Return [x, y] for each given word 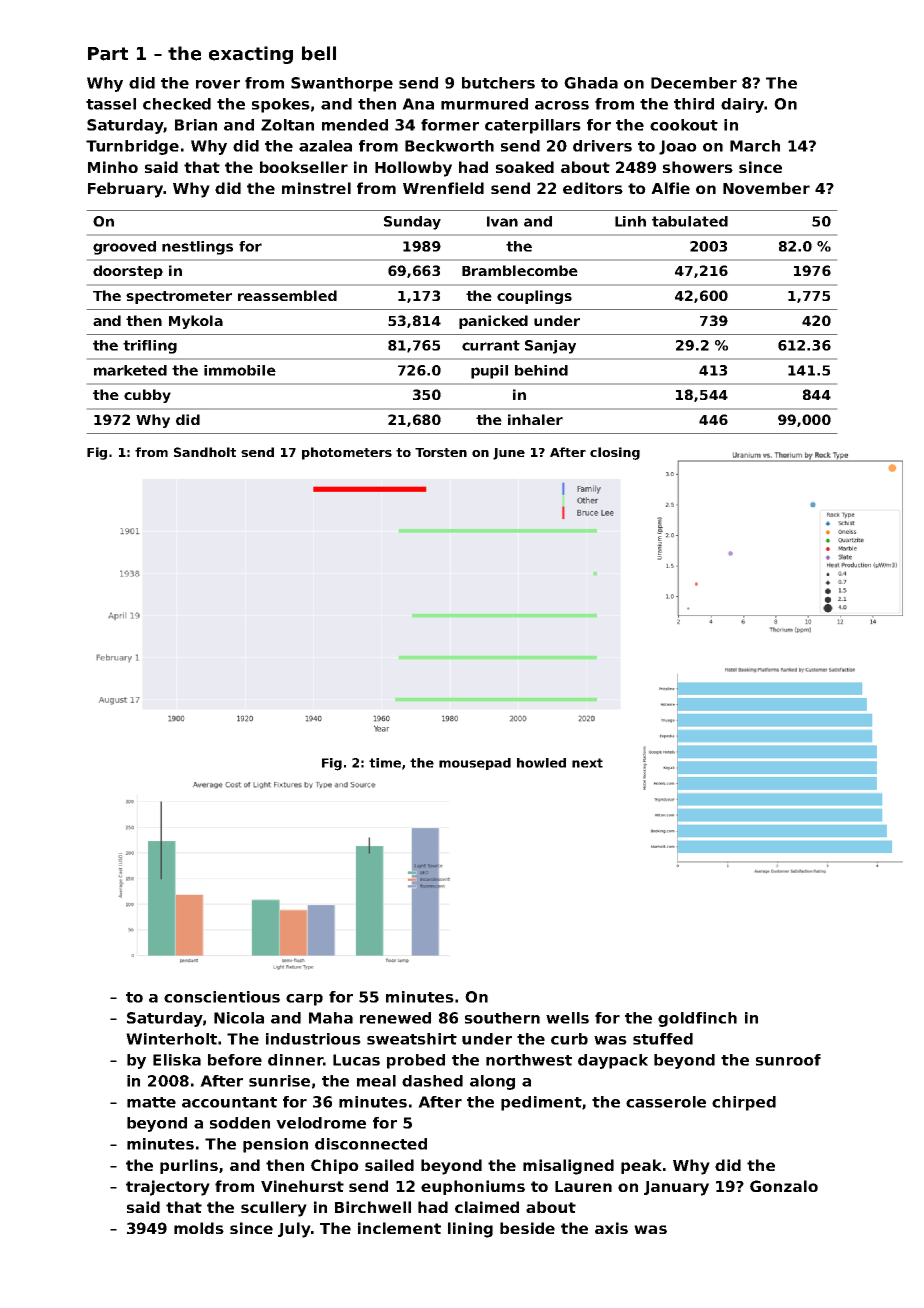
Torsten [441, 452]
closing [615, 453]
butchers [498, 83]
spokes [281, 105]
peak [641, 1166]
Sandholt [205, 452]
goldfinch [697, 1019]
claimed [487, 1207]
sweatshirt [412, 1039]
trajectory [168, 1188]
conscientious [222, 997]
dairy [742, 105]
